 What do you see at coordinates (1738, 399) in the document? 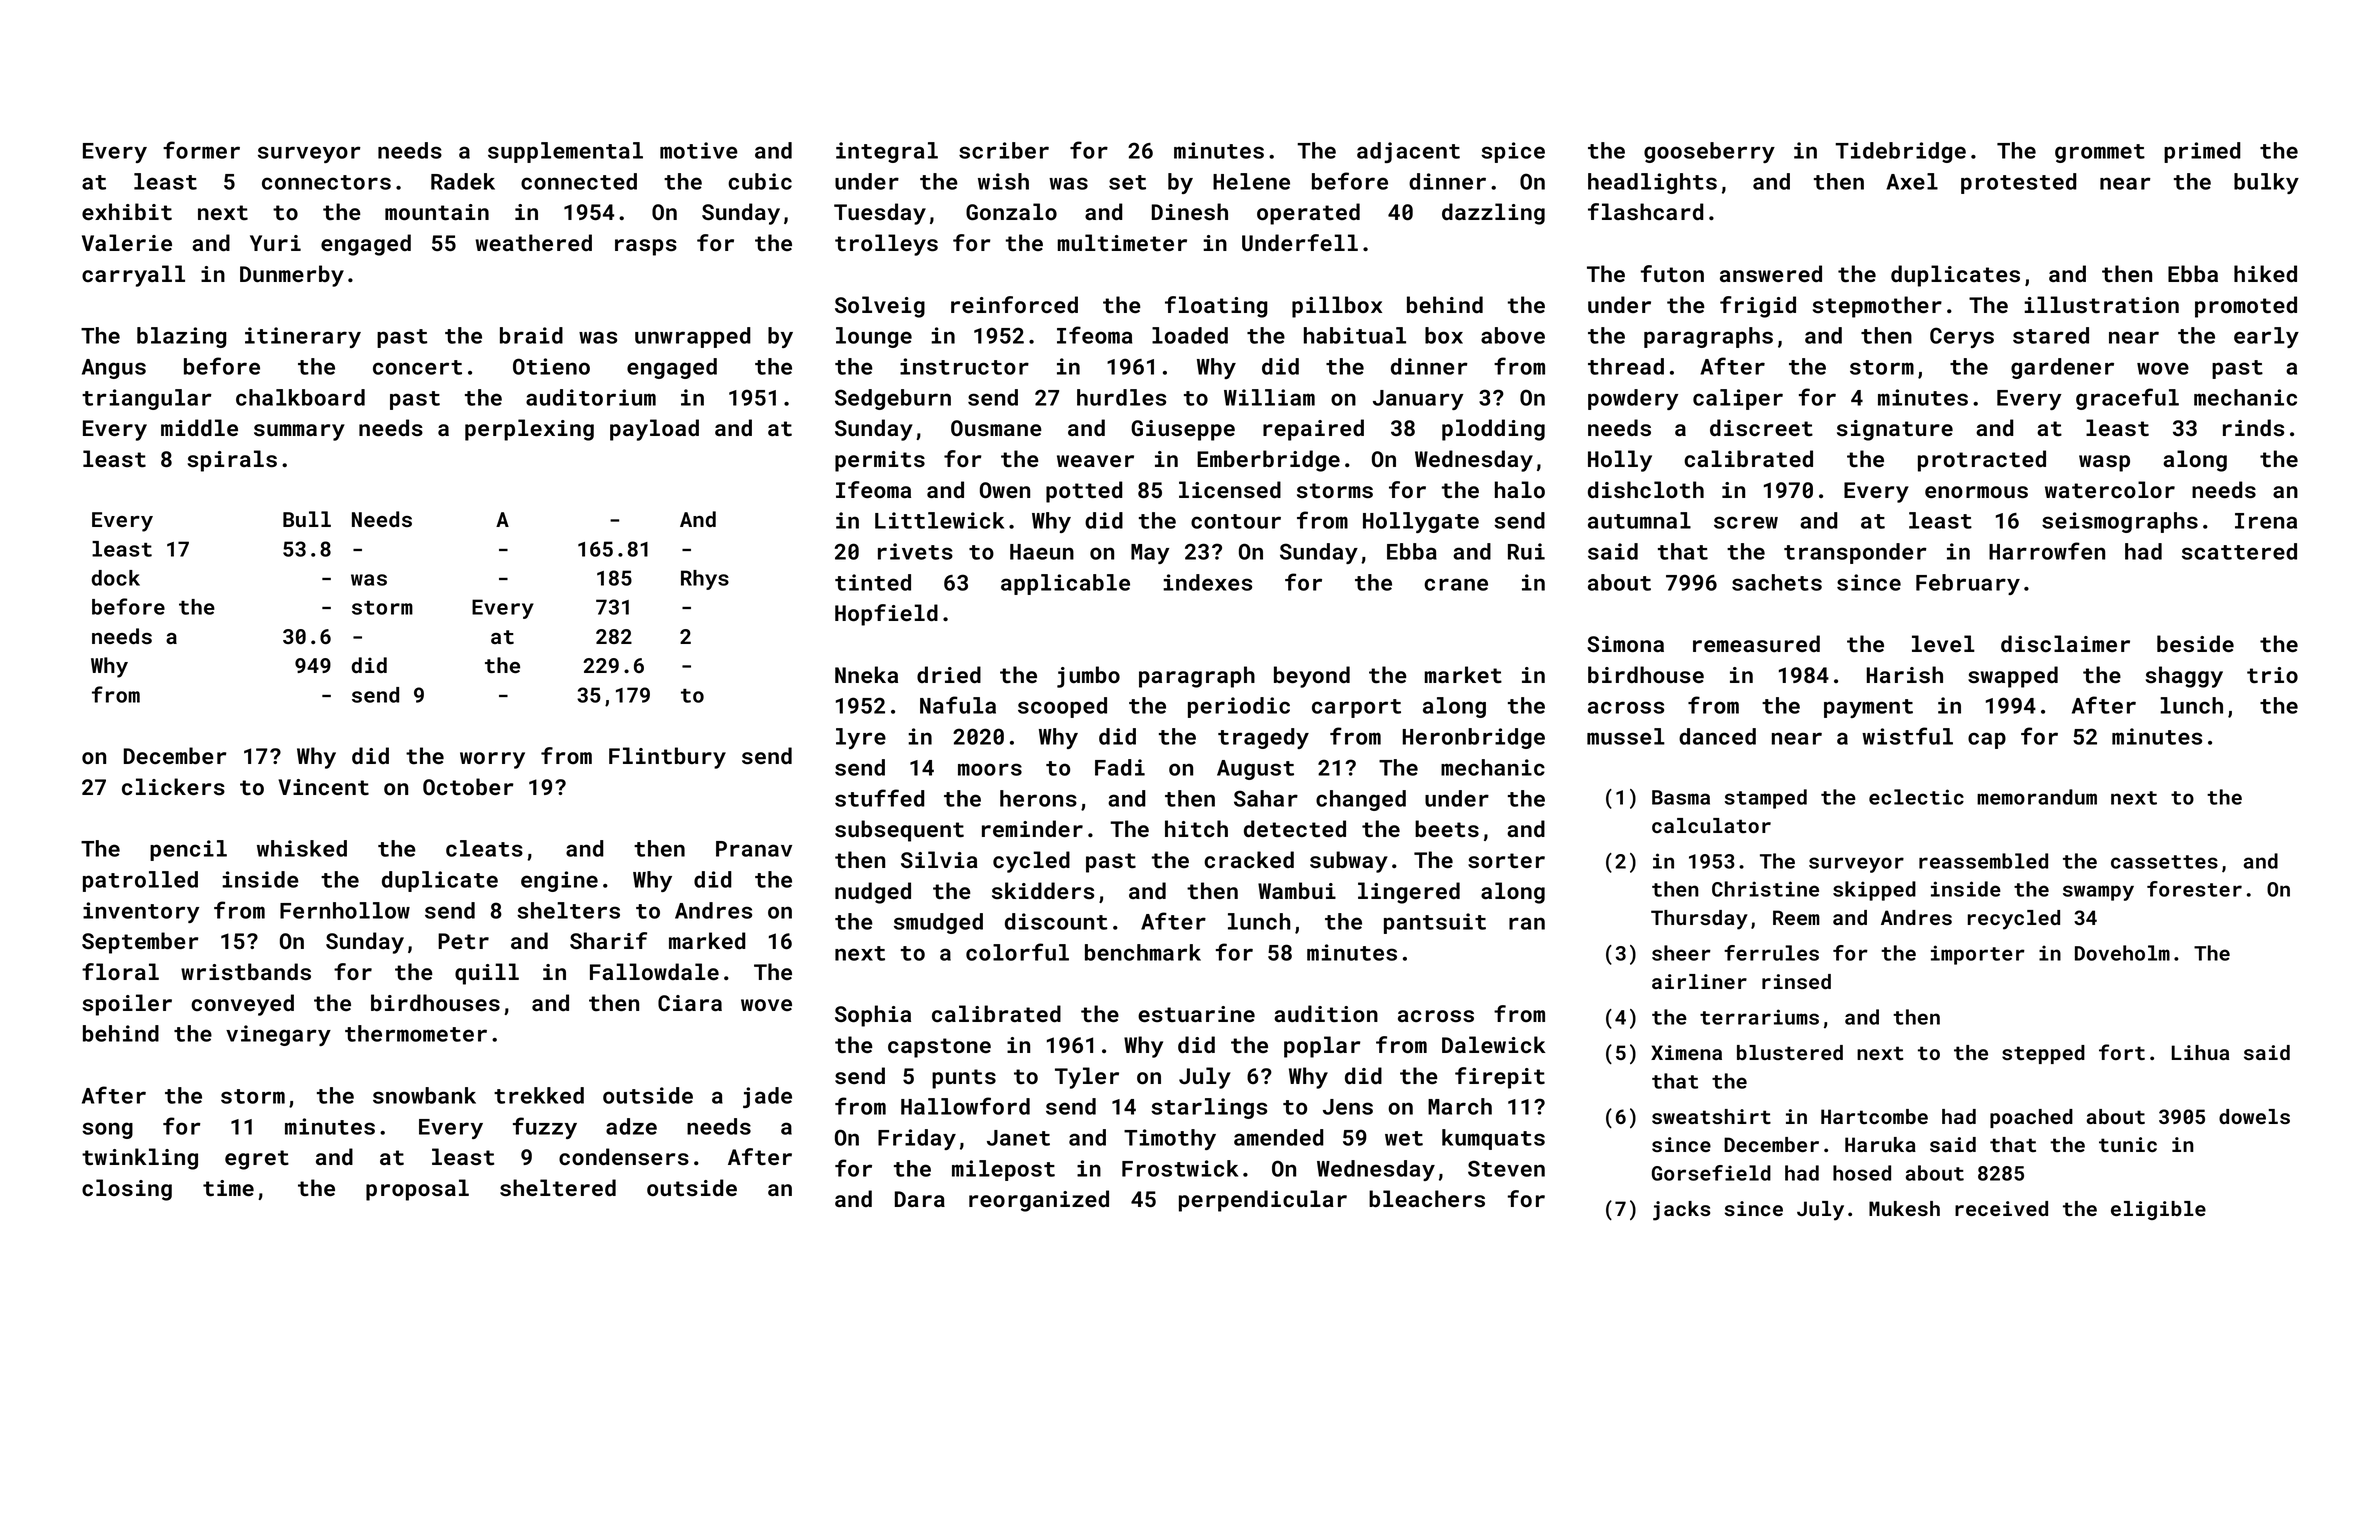
I see `caliper` at bounding box center [1738, 399].
